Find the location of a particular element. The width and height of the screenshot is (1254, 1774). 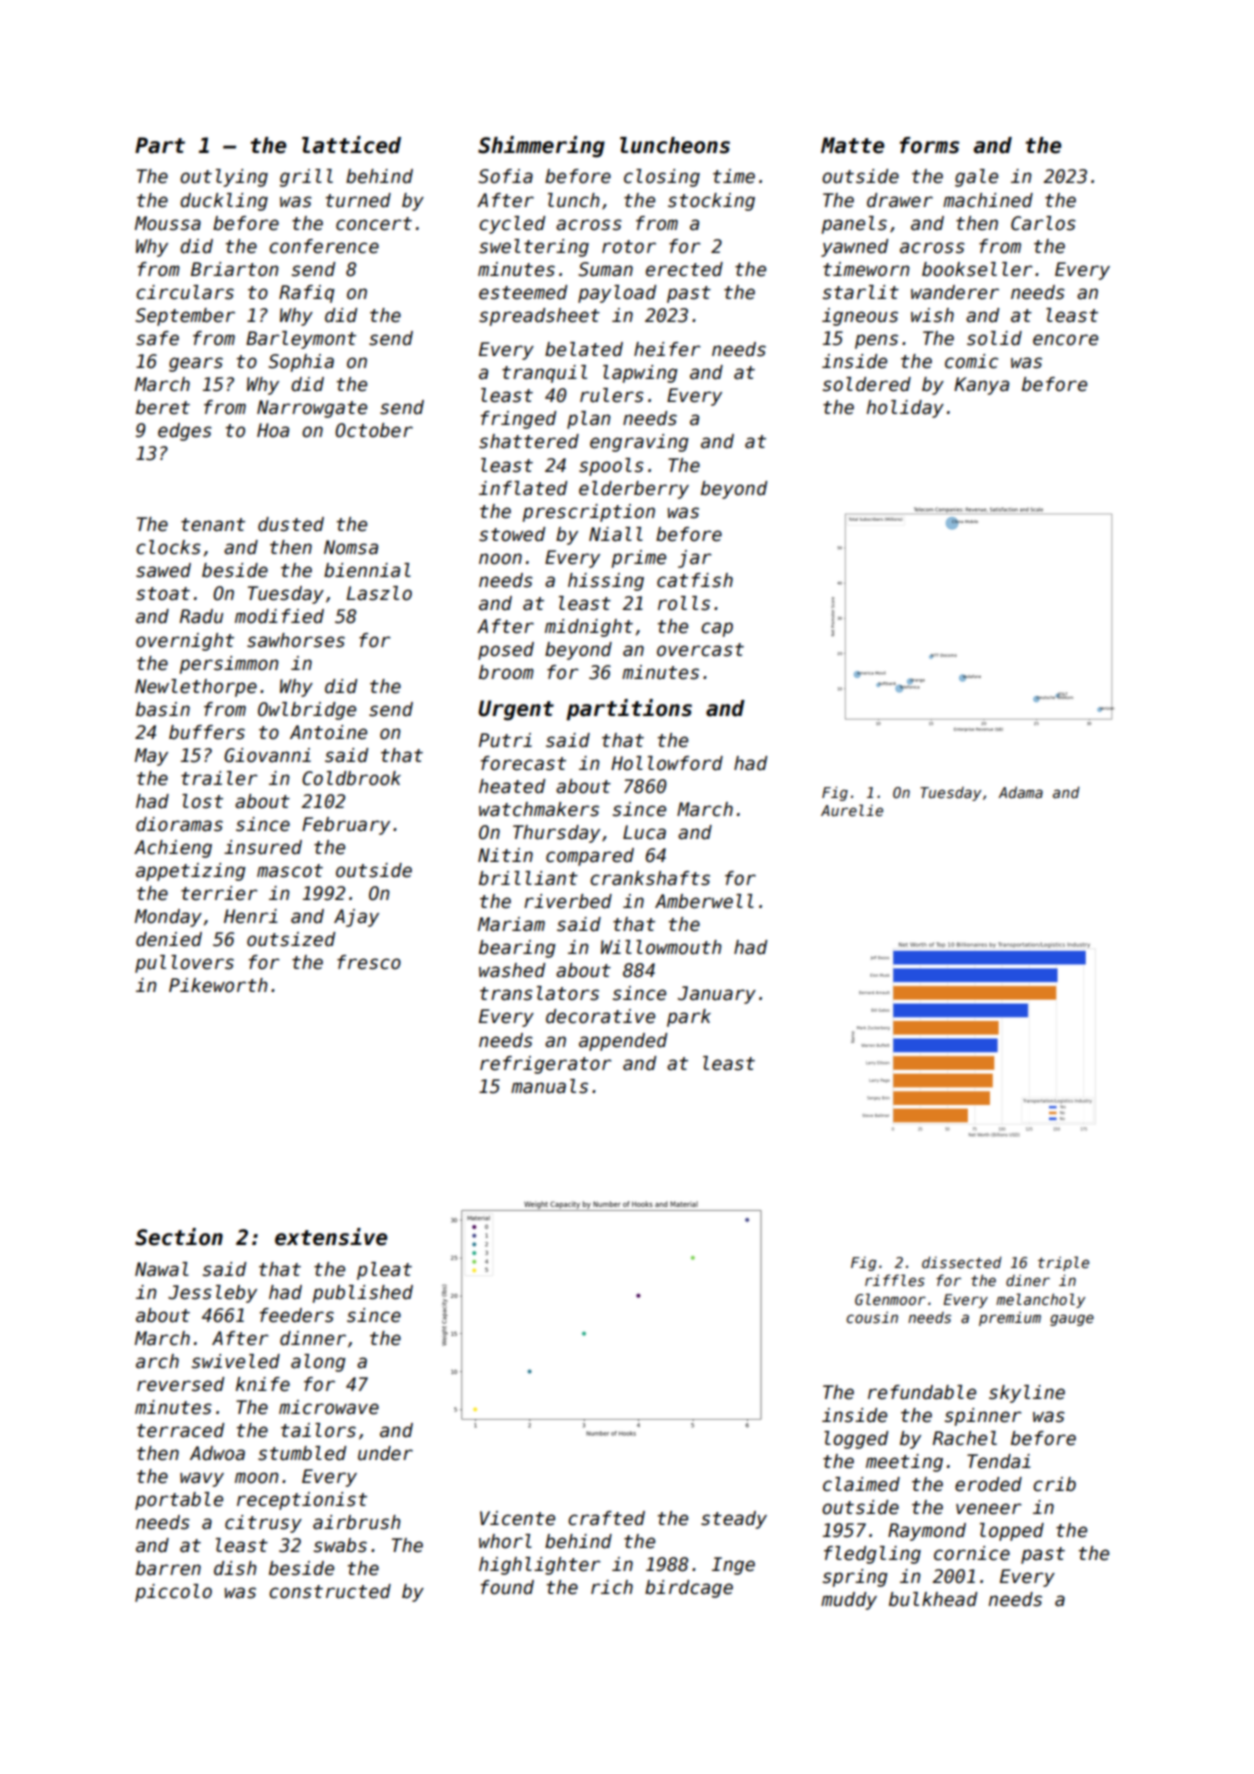

premium is located at coordinates (1010, 1318).
